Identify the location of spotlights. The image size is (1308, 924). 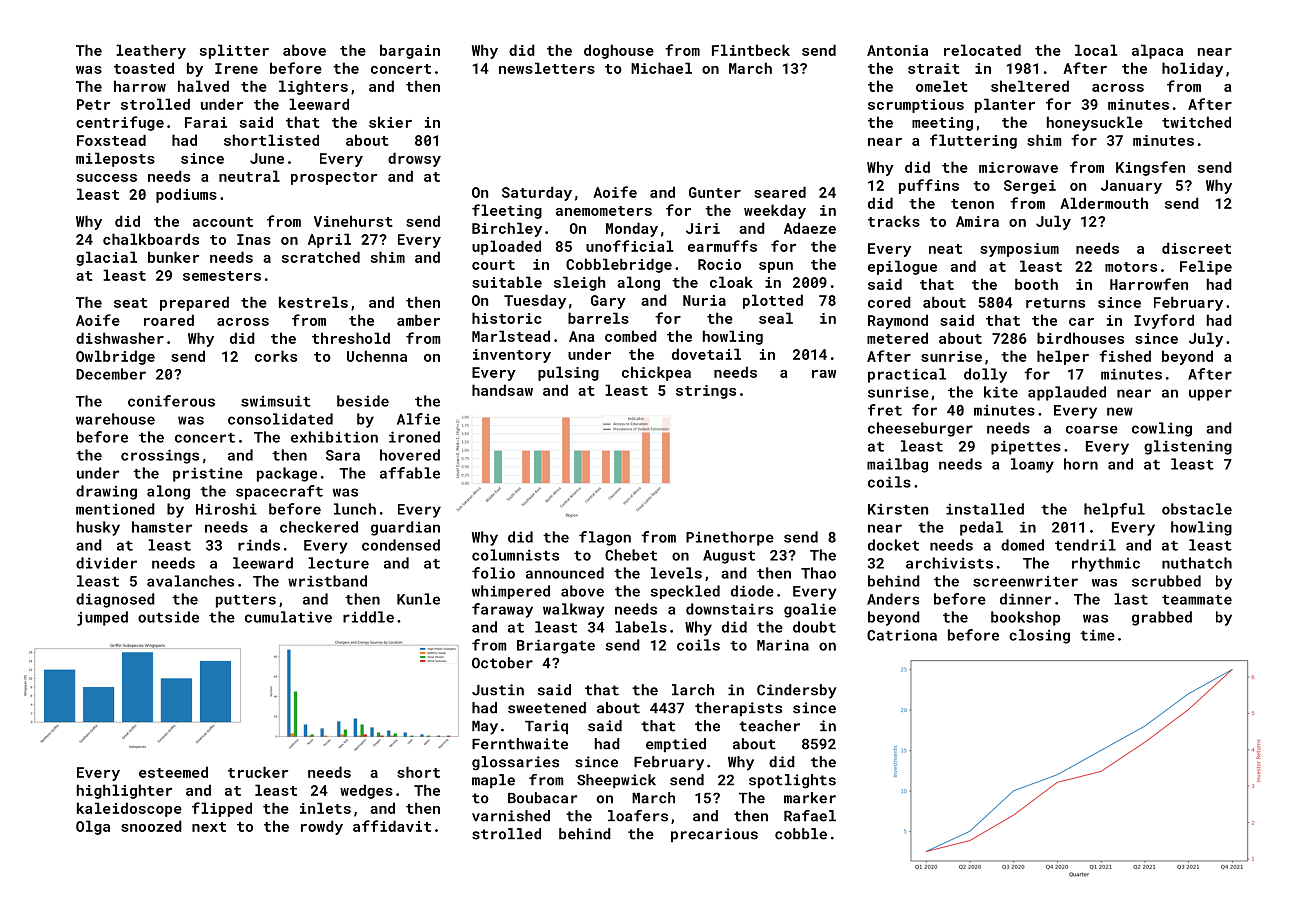
(792, 781).
